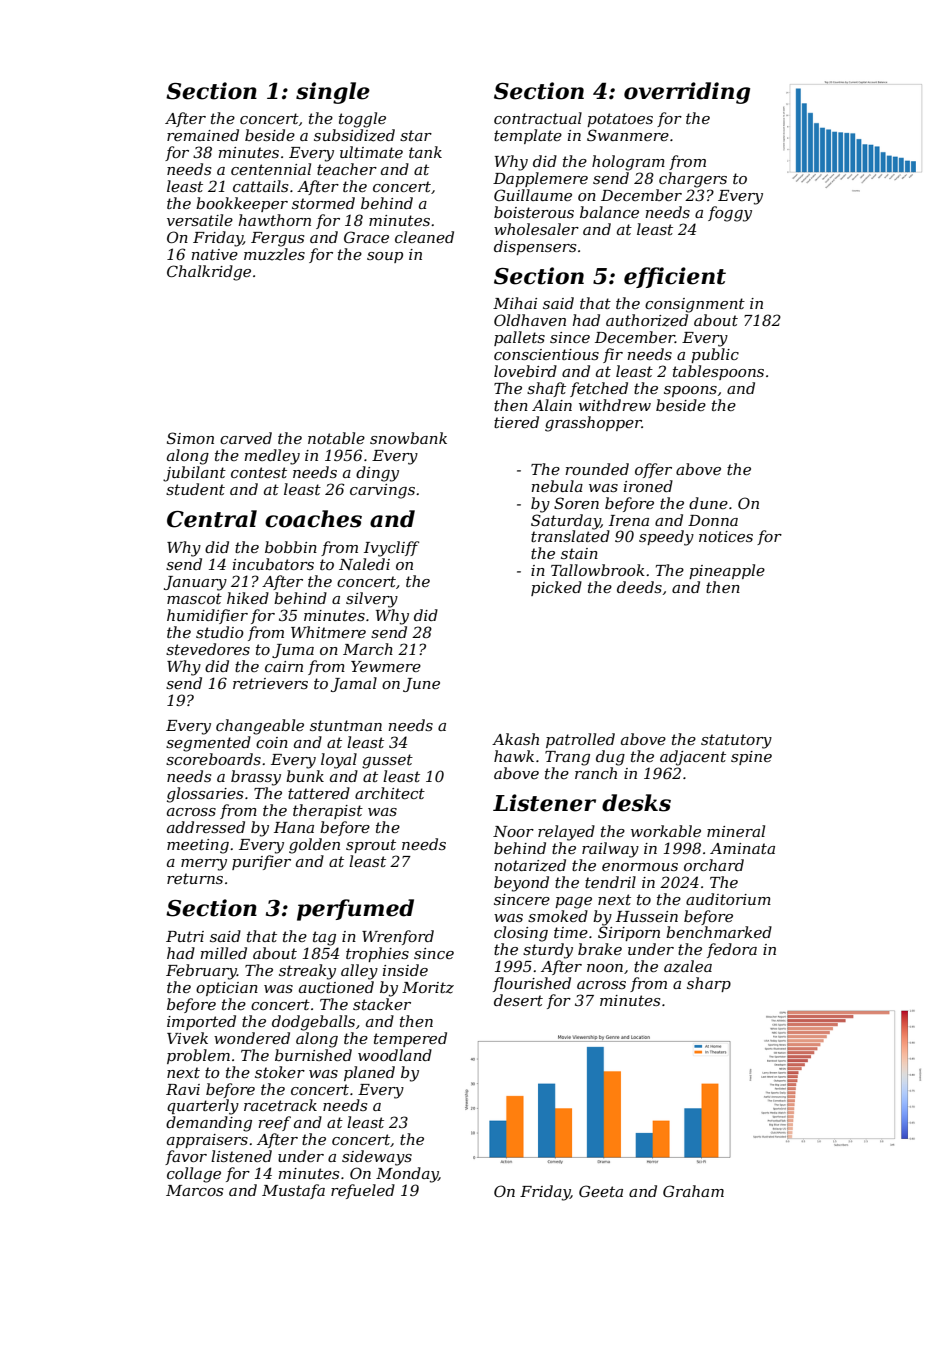 The image size is (950, 1348). I want to click on remained, so click(203, 135).
